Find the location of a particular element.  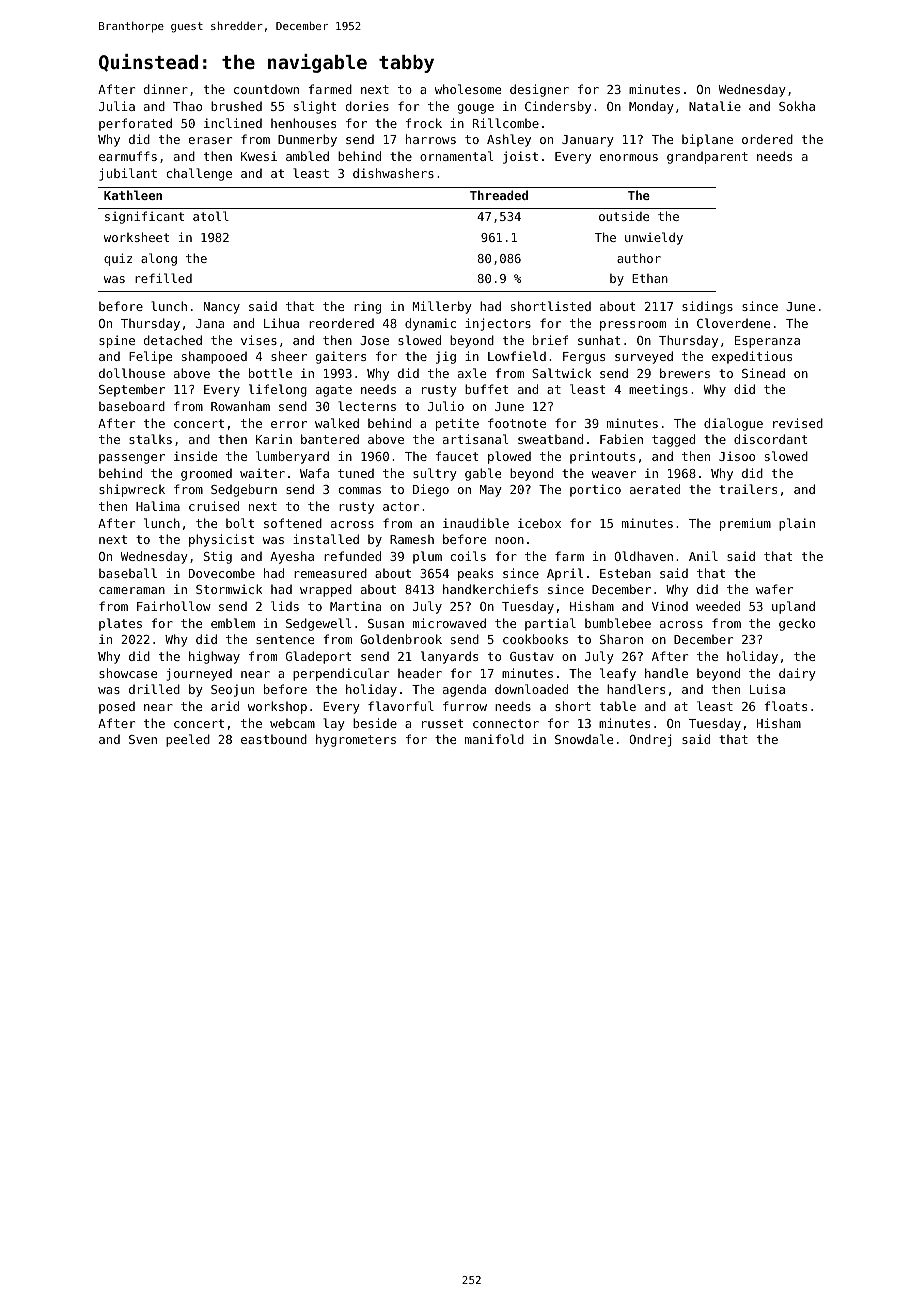

countdown is located at coordinates (266, 89).
